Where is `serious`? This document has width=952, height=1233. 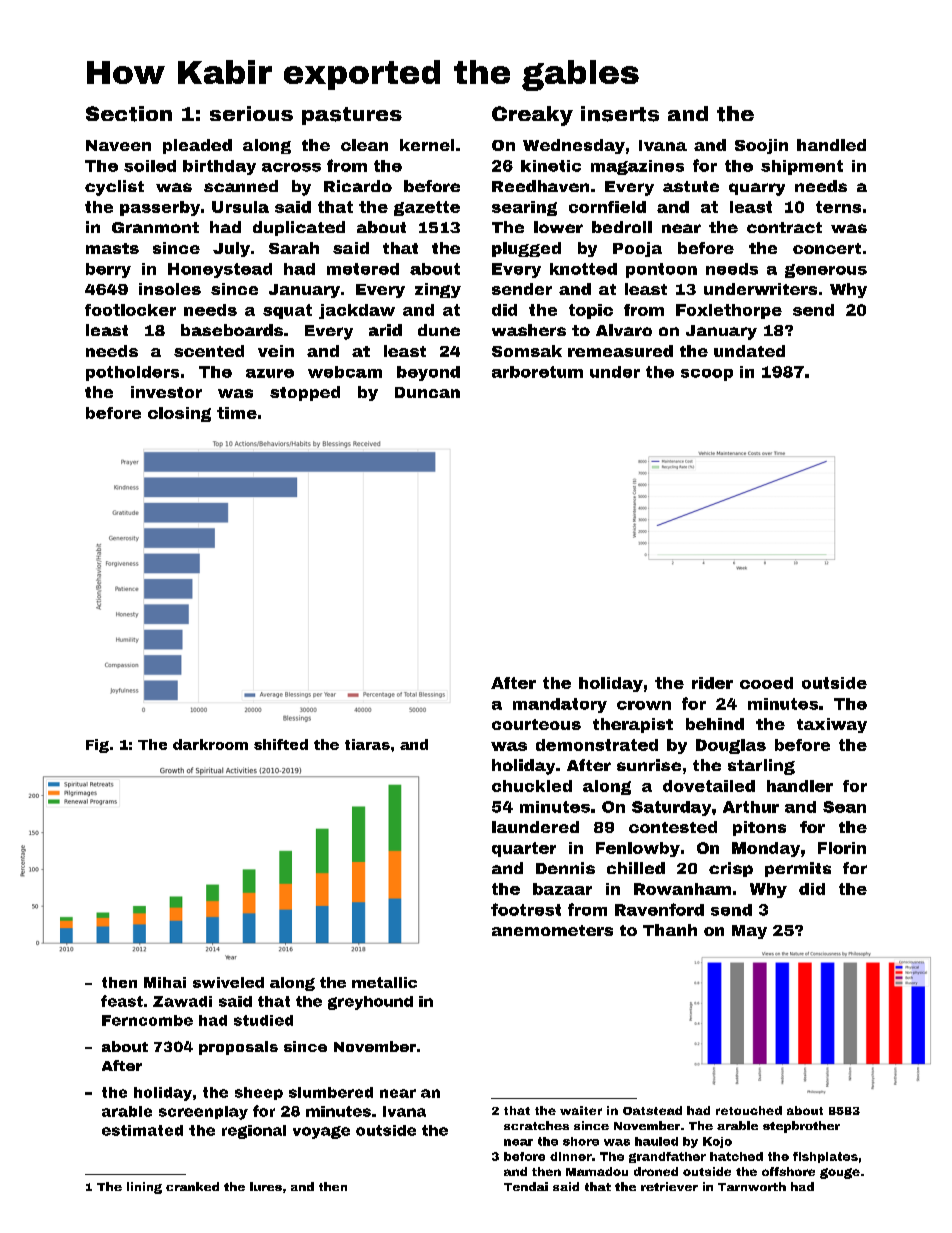 serious is located at coordinates (251, 113).
